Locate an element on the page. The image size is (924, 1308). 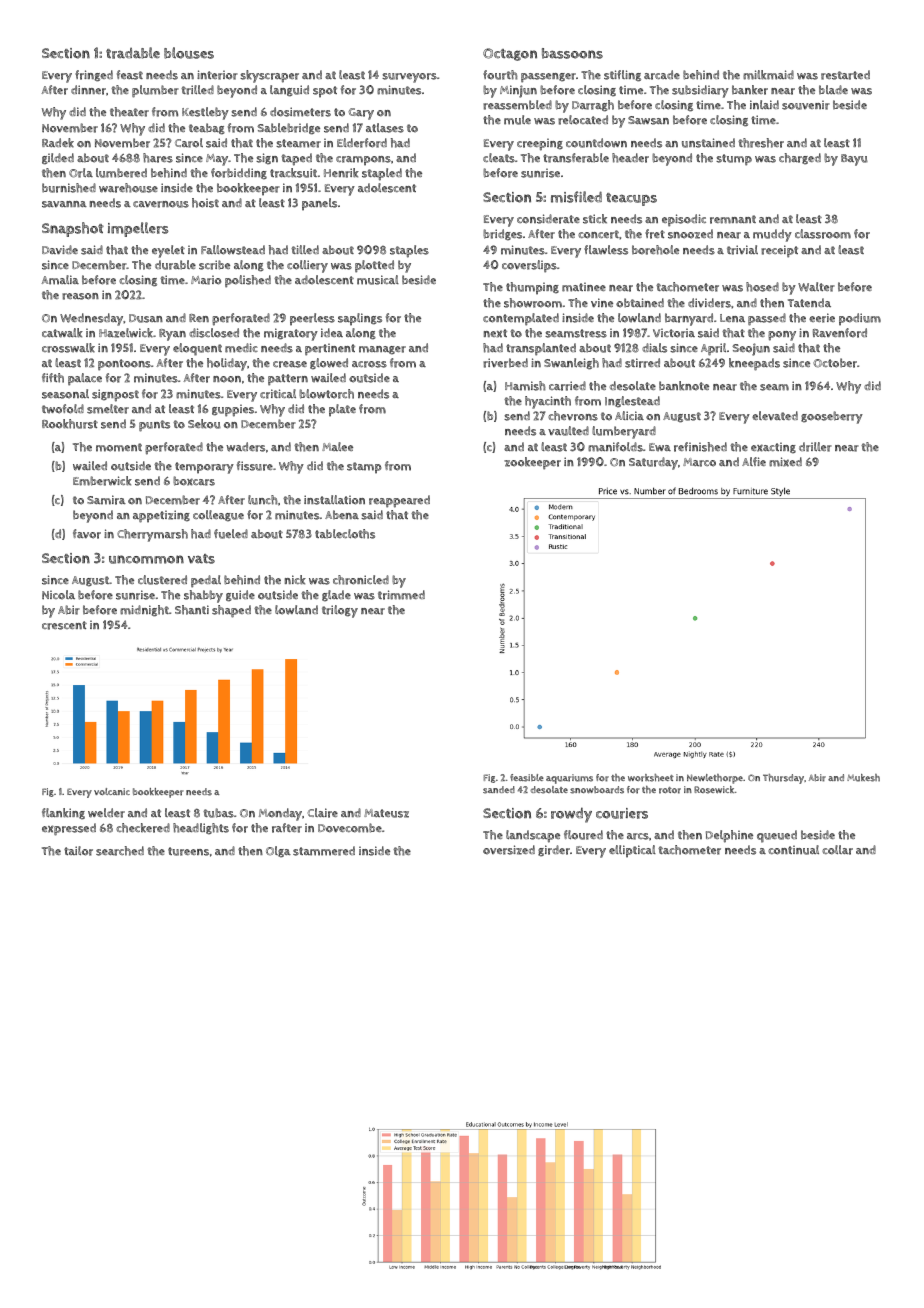
Lena is located at coordinates (732, 318).
